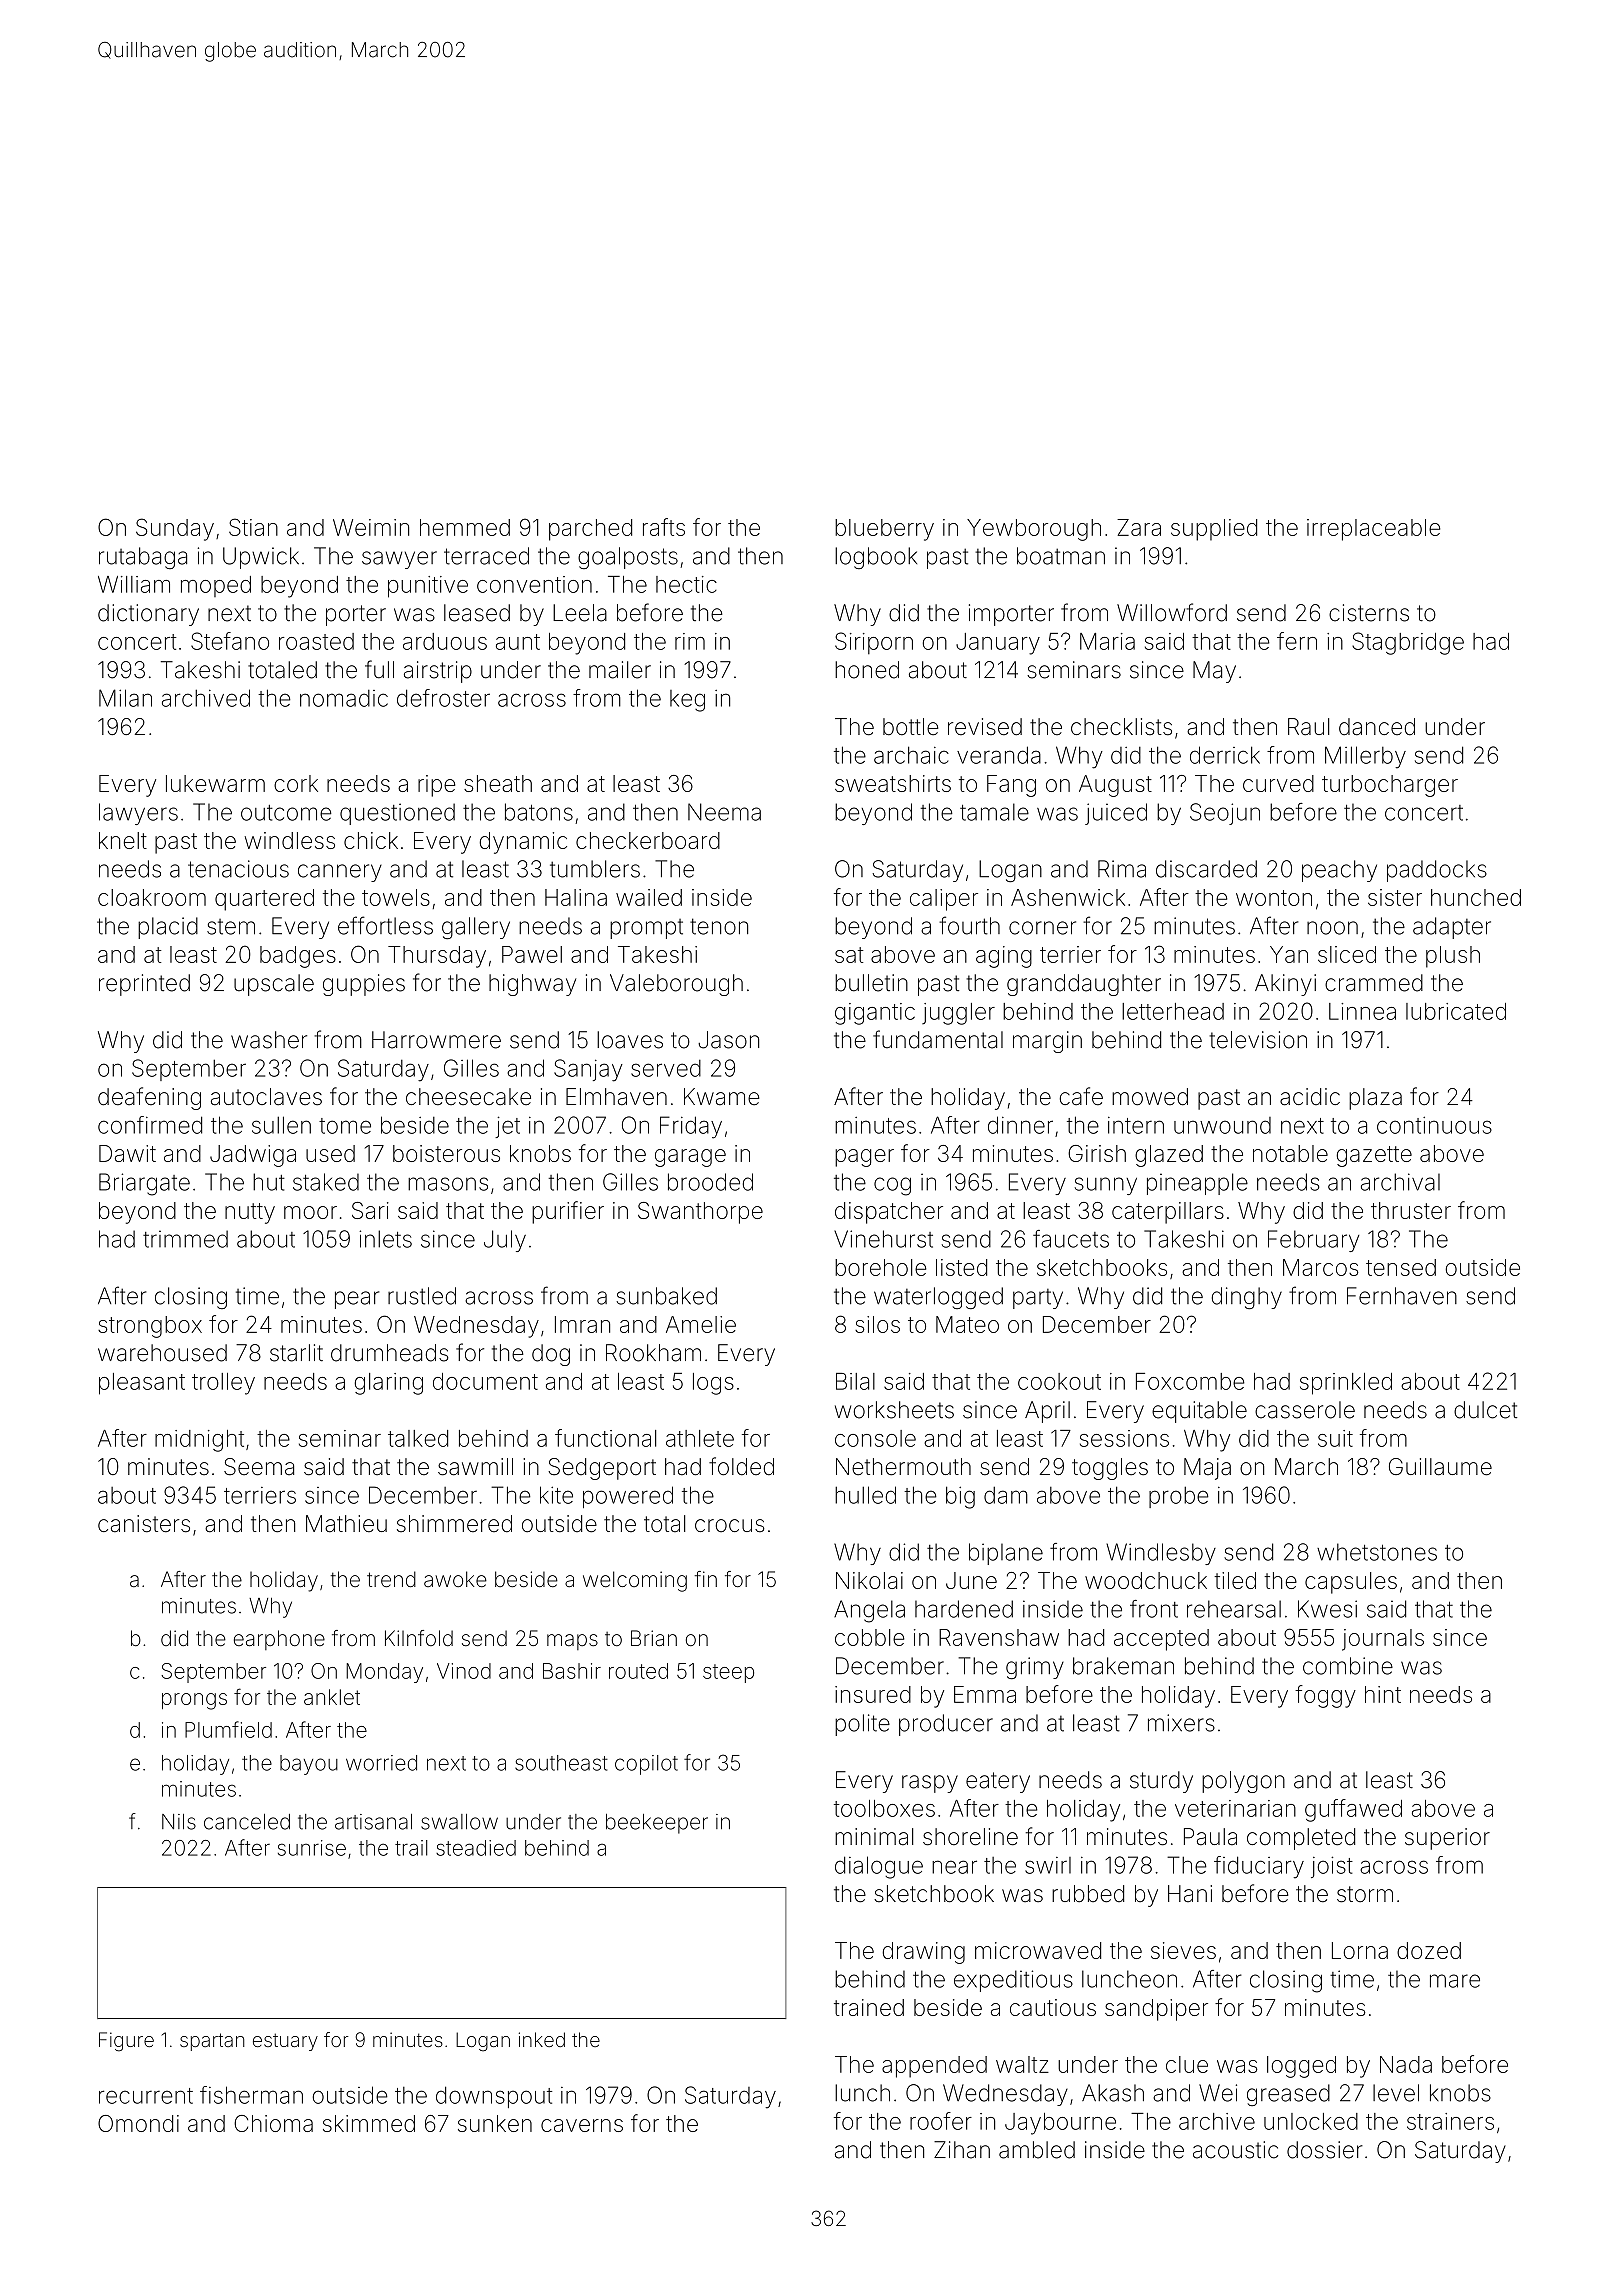 The height and width of the screenshot is (2292, 1620). I want to click on estuary, so click(285, 2042).
